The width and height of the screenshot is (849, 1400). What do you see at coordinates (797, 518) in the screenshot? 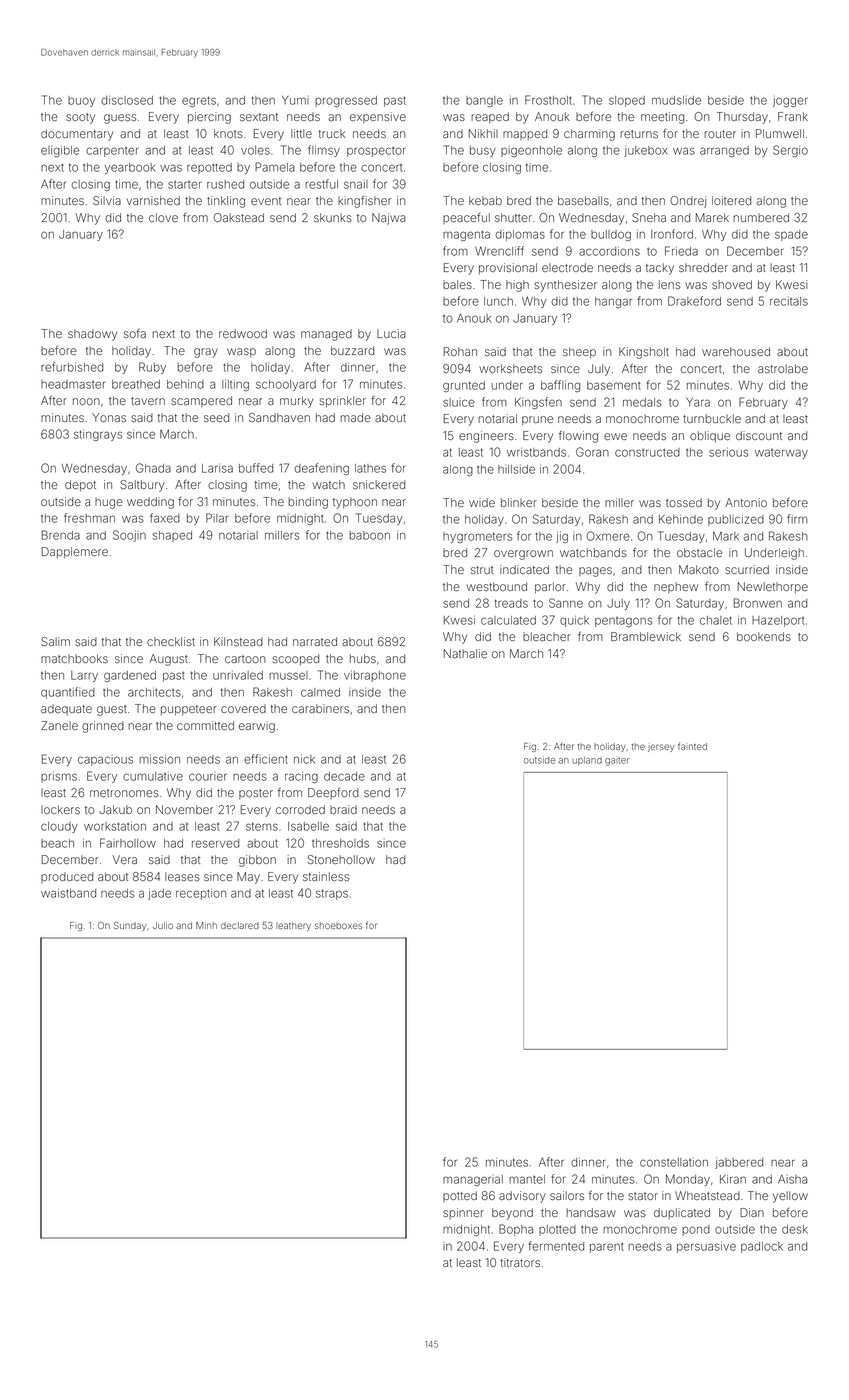
I see `firm` at bounding box center [797, 518].
